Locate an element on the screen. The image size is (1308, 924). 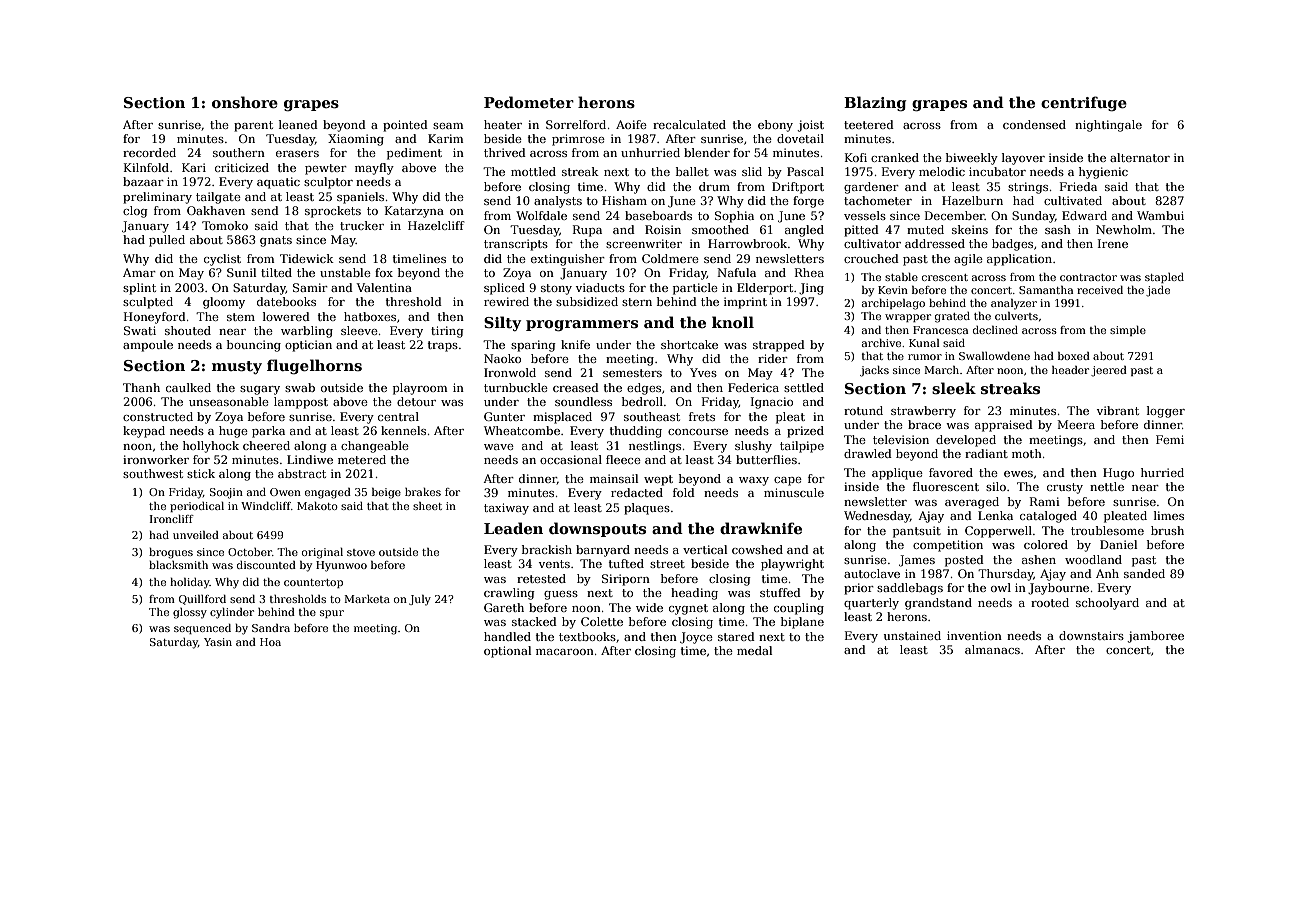
bouncing is located at coordinates (254, 346).
